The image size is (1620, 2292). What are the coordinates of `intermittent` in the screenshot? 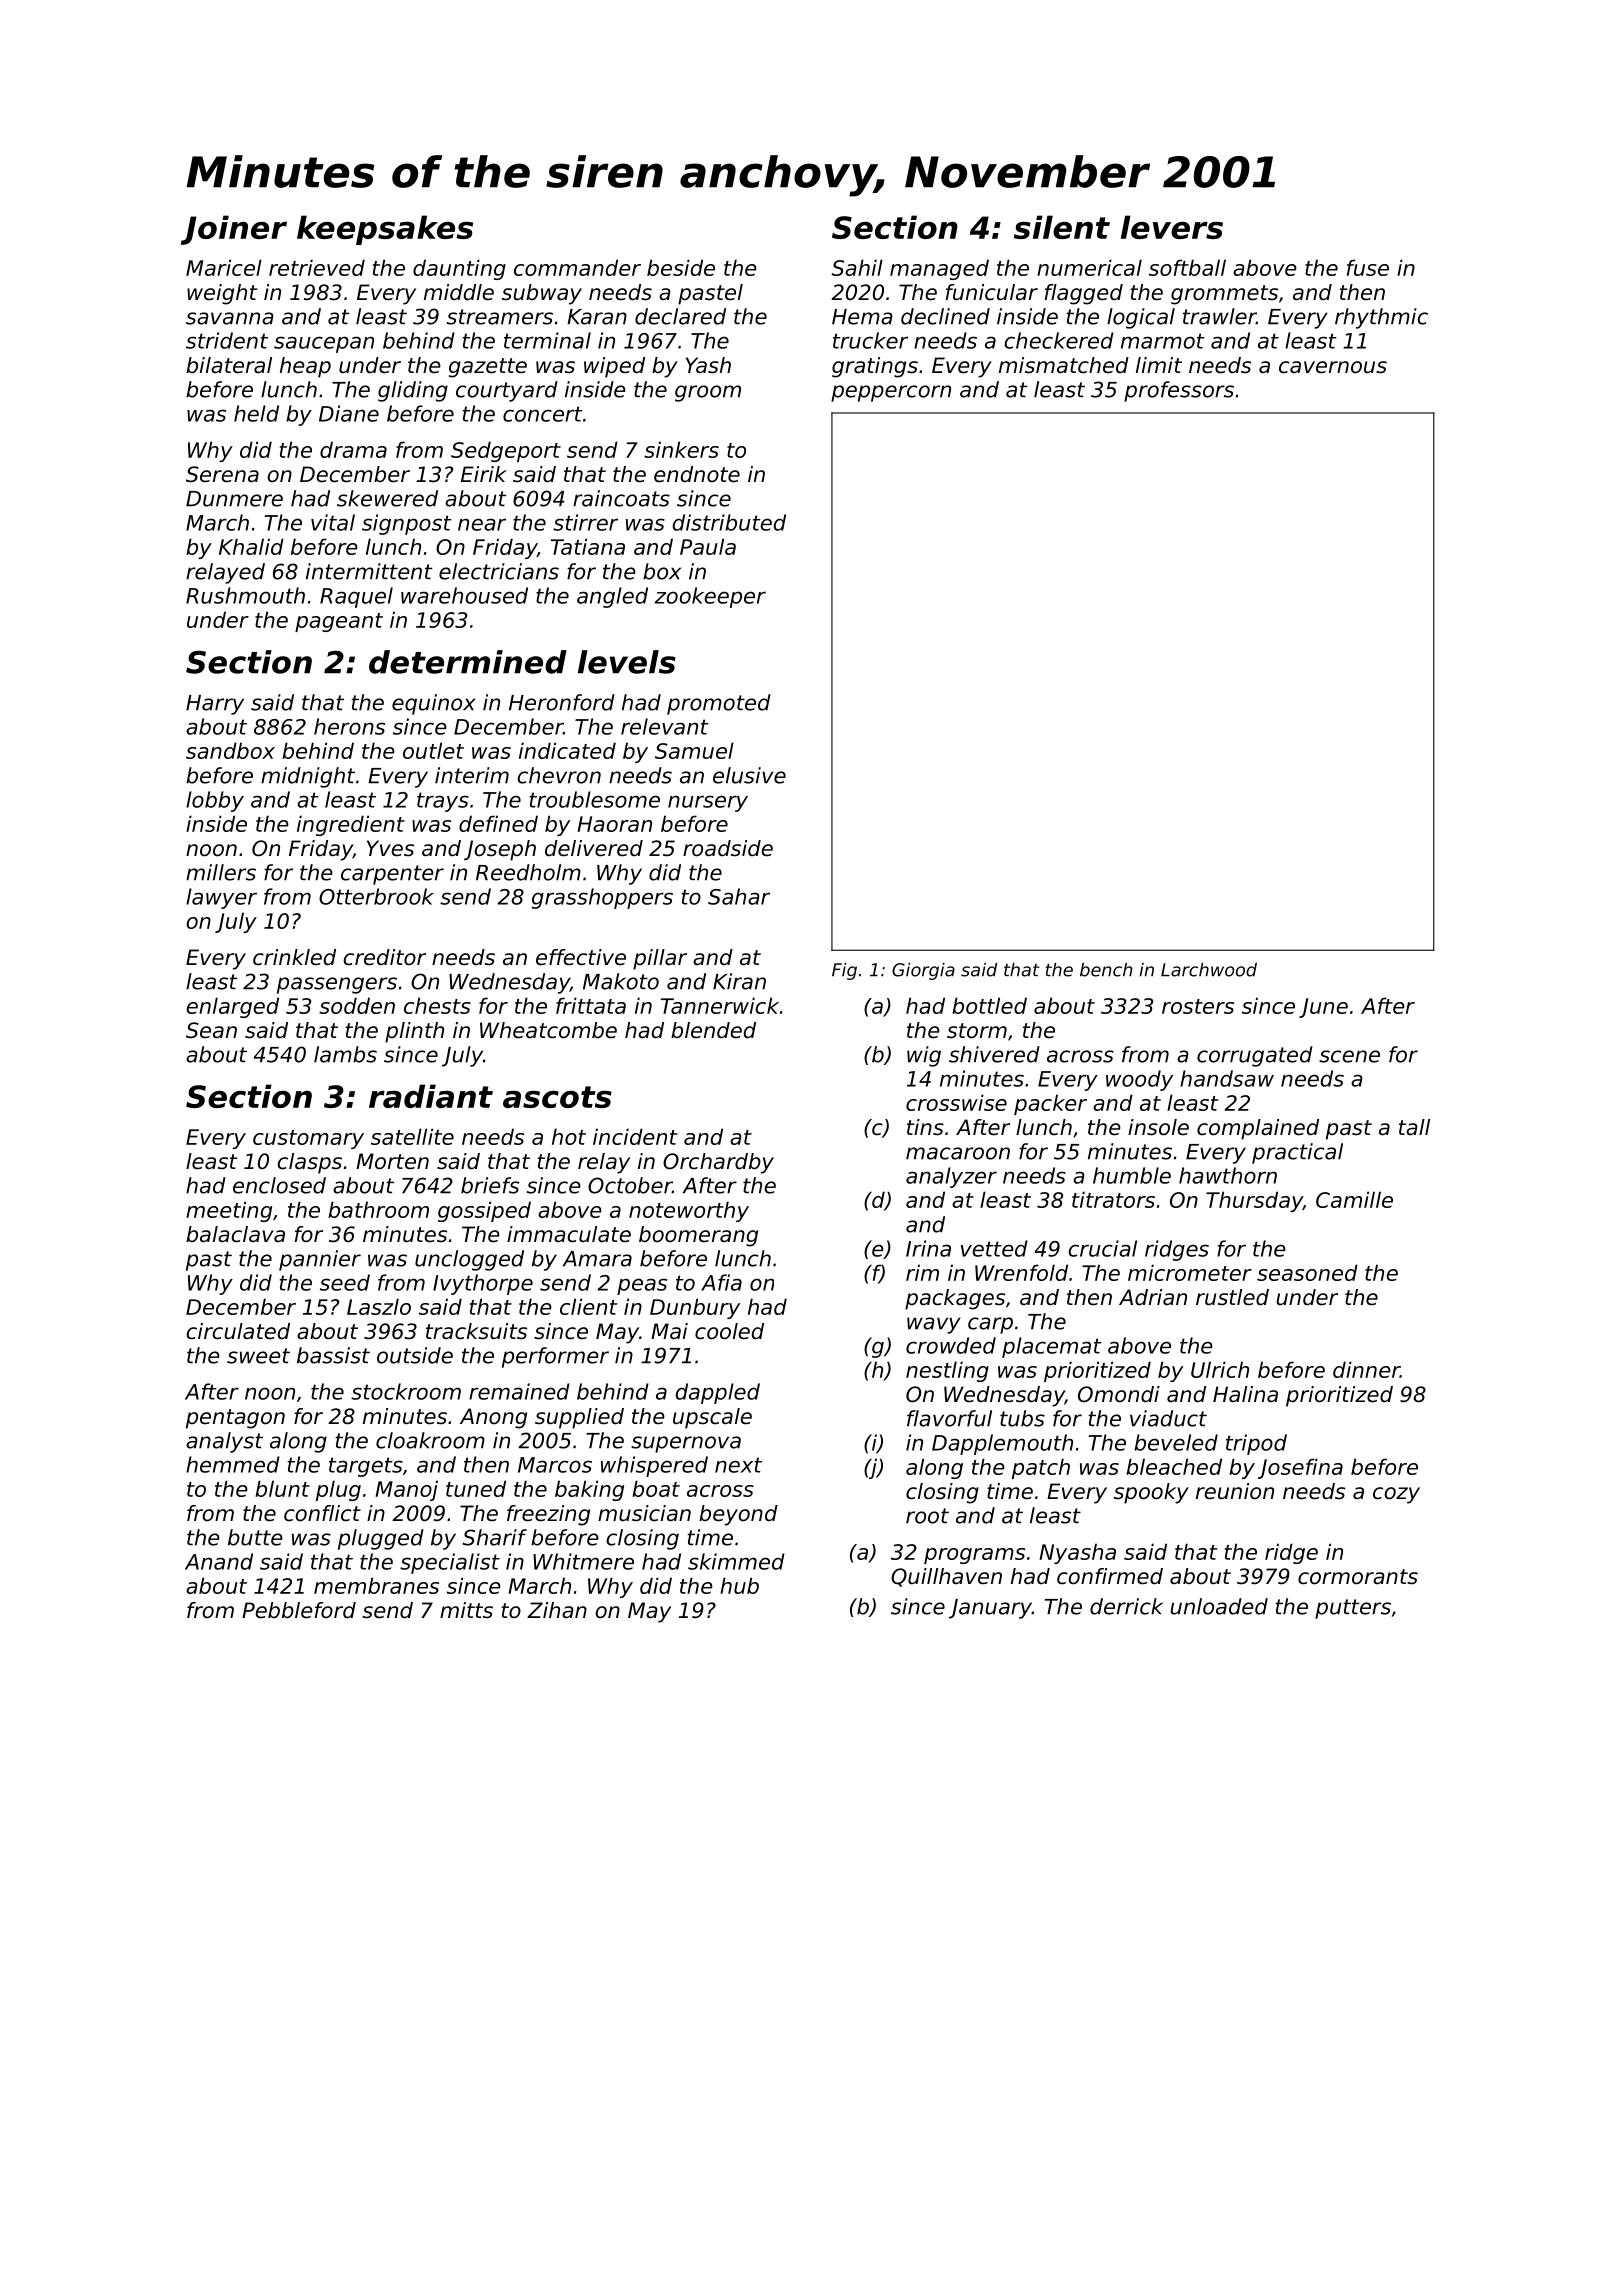 It's located at (369, 571).
